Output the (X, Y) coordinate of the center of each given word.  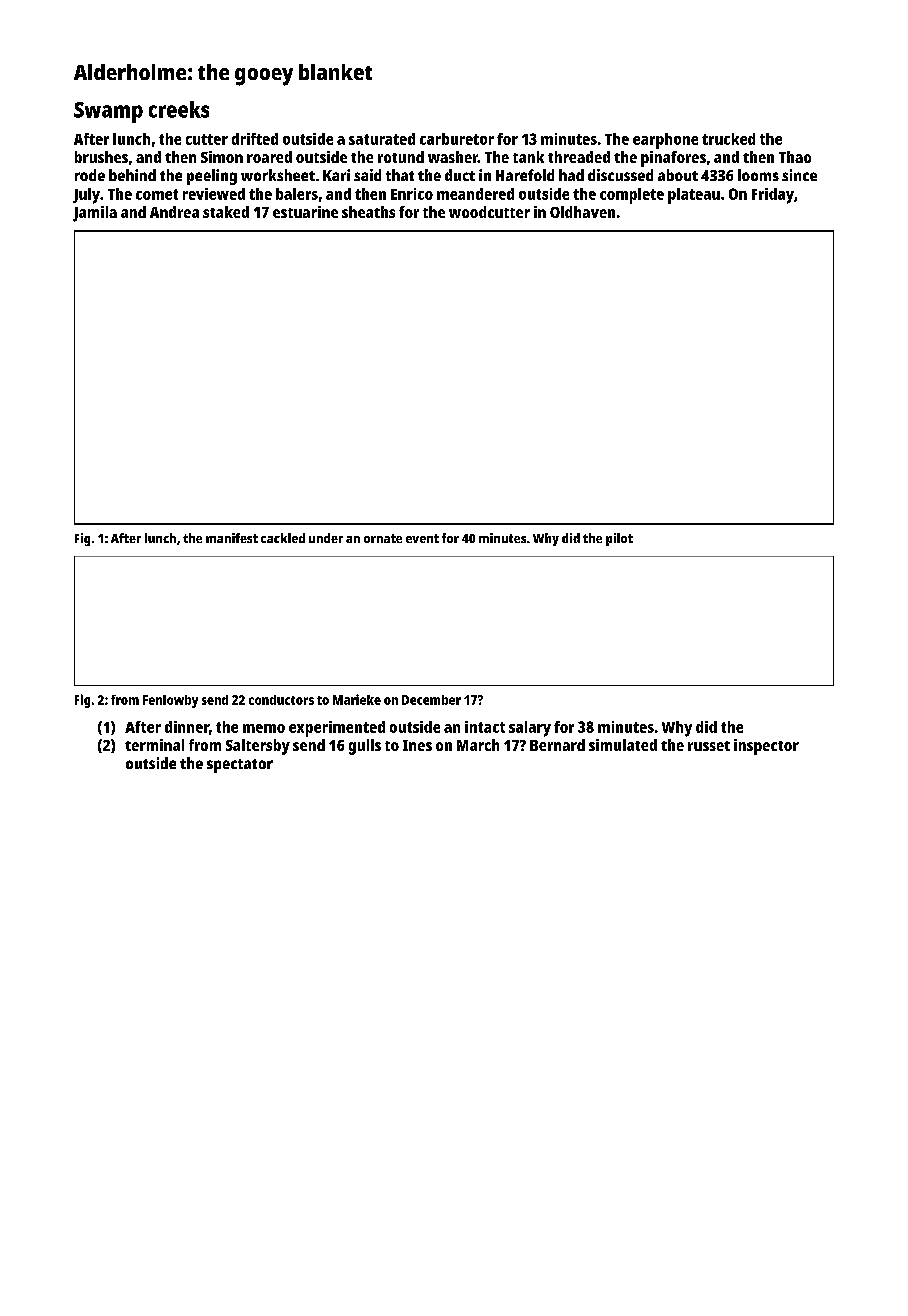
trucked (728, 139)
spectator (240, 766)
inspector (766, 747)
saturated (382, 139)
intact (485, 727)
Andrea (174, 212)
